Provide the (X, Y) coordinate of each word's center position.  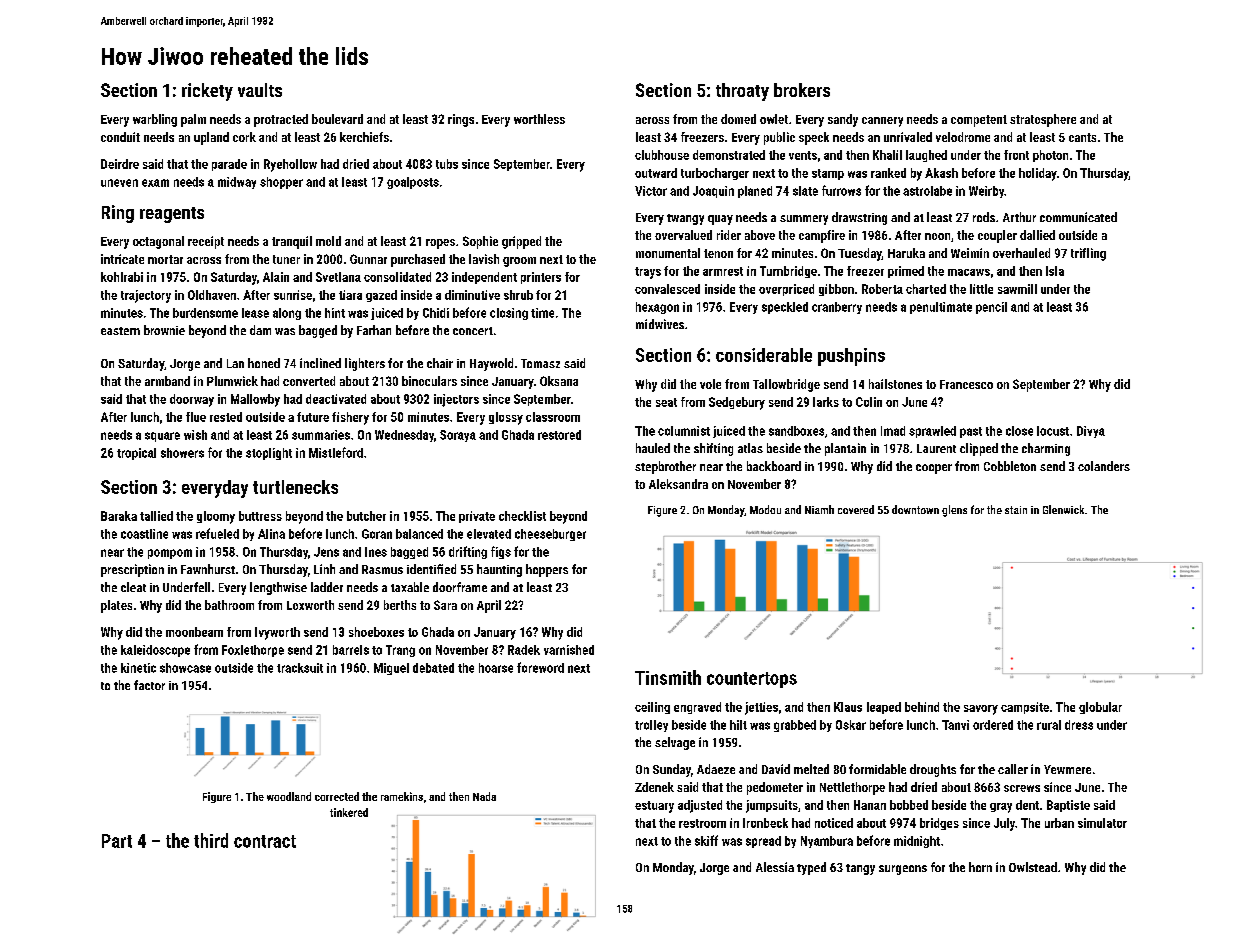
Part (117, 841)
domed (738, 119)
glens (954, 511)
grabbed (795, 726)
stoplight (269, 454)
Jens (326, 552)
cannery (882, 122)
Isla (1055, 271)
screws (1022, 788)
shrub (518, 295)
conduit (120, 137)
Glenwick (1063, 509)
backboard (774, 466)
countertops (752, 680)
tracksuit (300, 668)
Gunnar (368, 259)
